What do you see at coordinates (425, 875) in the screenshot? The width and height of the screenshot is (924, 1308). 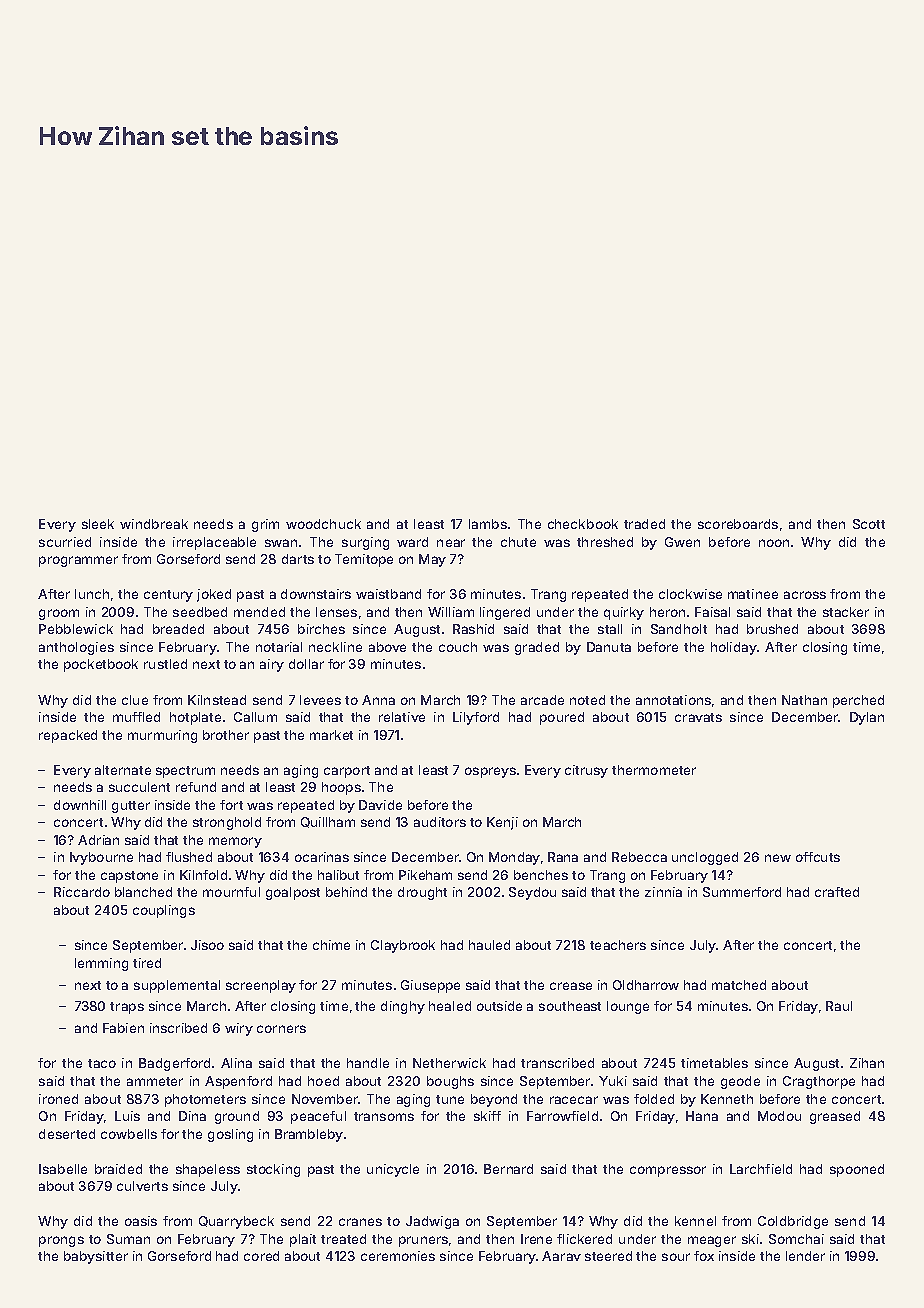 I see `Pikeham` at bounding box center [425, 875].
